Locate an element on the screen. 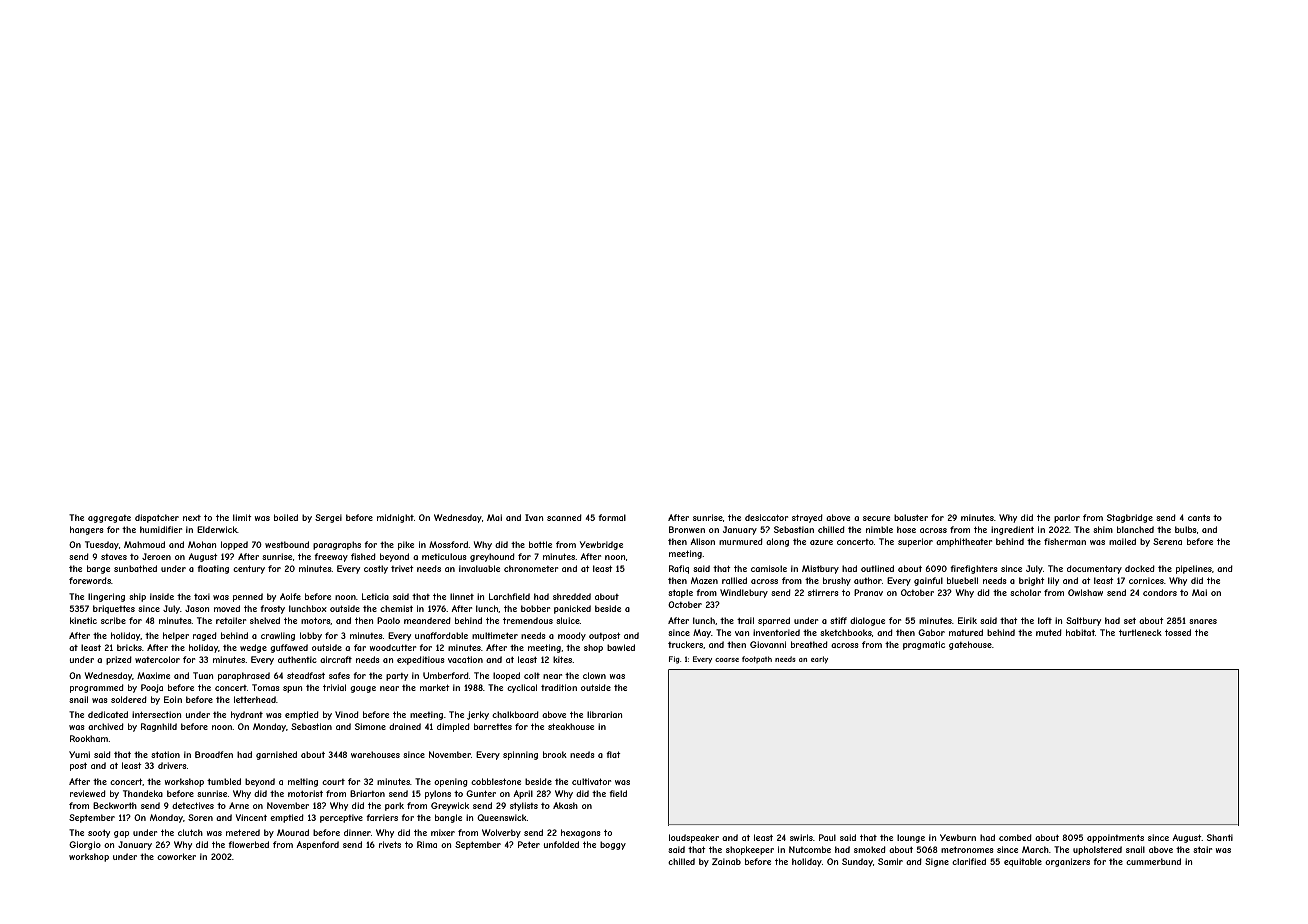  truckers is located at coordinates (685, 644).
